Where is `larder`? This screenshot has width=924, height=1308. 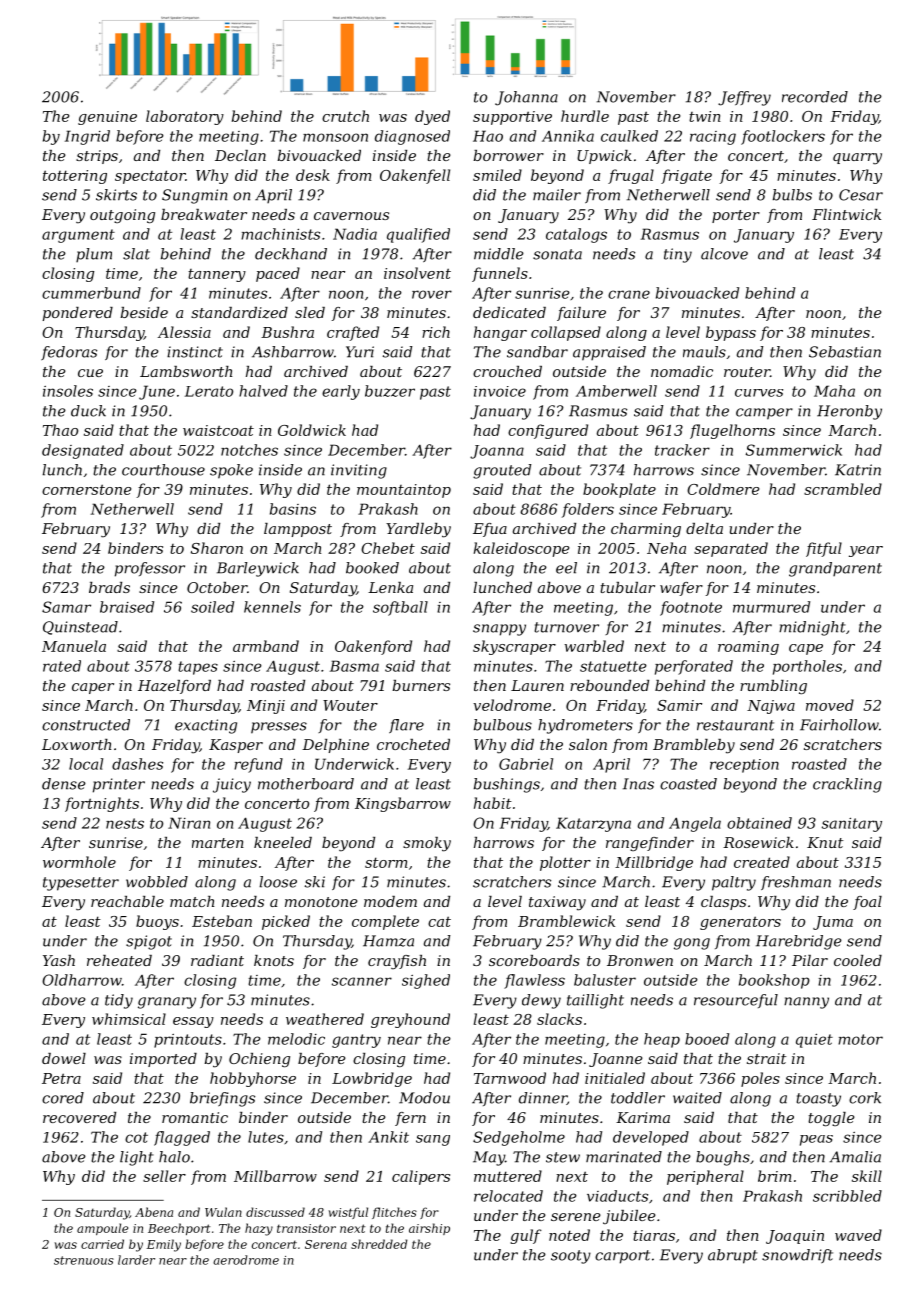 larder is located at coordinates (136, 1260).
